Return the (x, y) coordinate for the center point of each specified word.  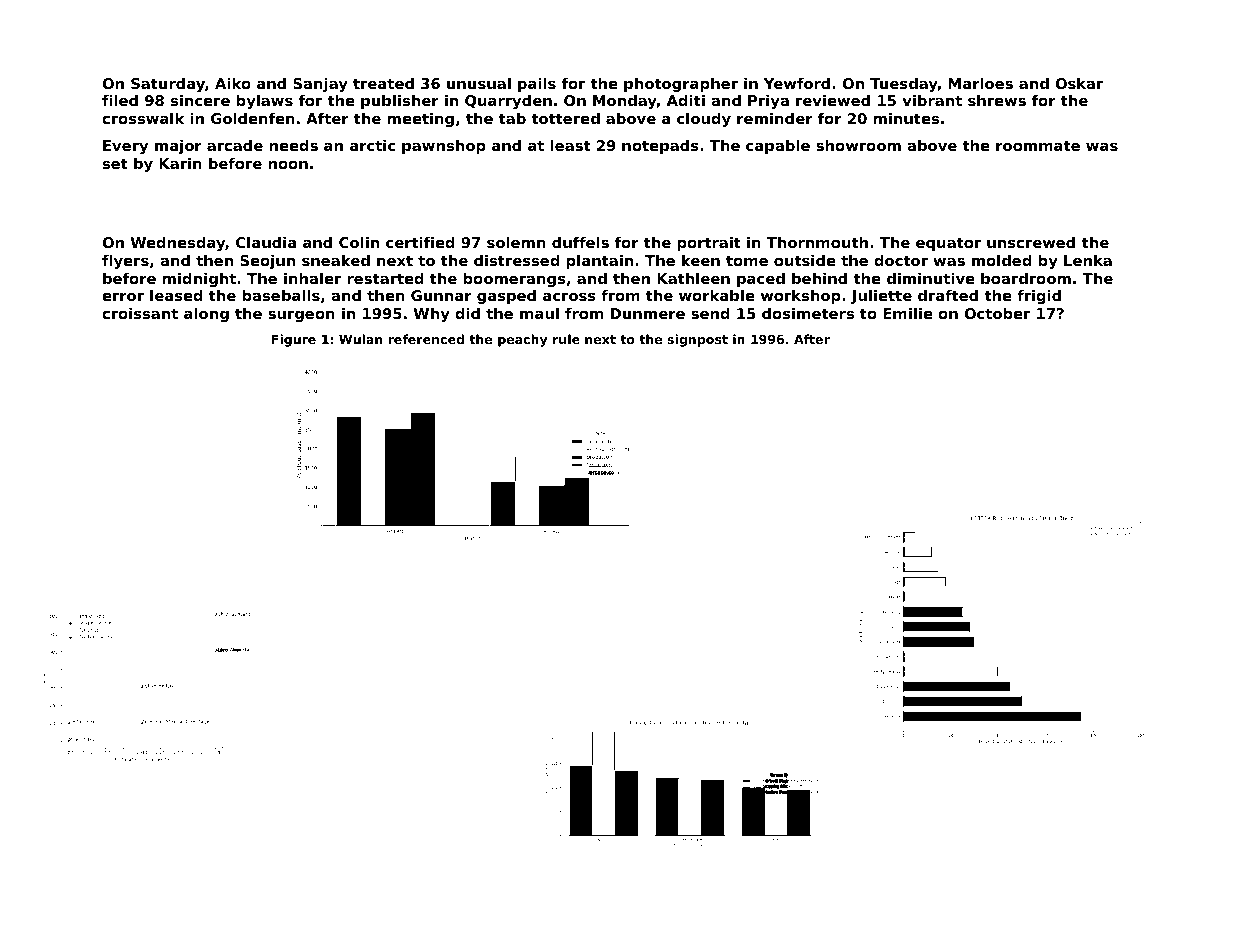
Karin (180, 163)
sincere (200, 100)
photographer (681, 85)
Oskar (1079, 83)
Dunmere (648, 313)
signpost (697, 340)
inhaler (312, 278)
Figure (294, 340)
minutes (906, 118)
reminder (775, 118)
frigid (1039, 297)
